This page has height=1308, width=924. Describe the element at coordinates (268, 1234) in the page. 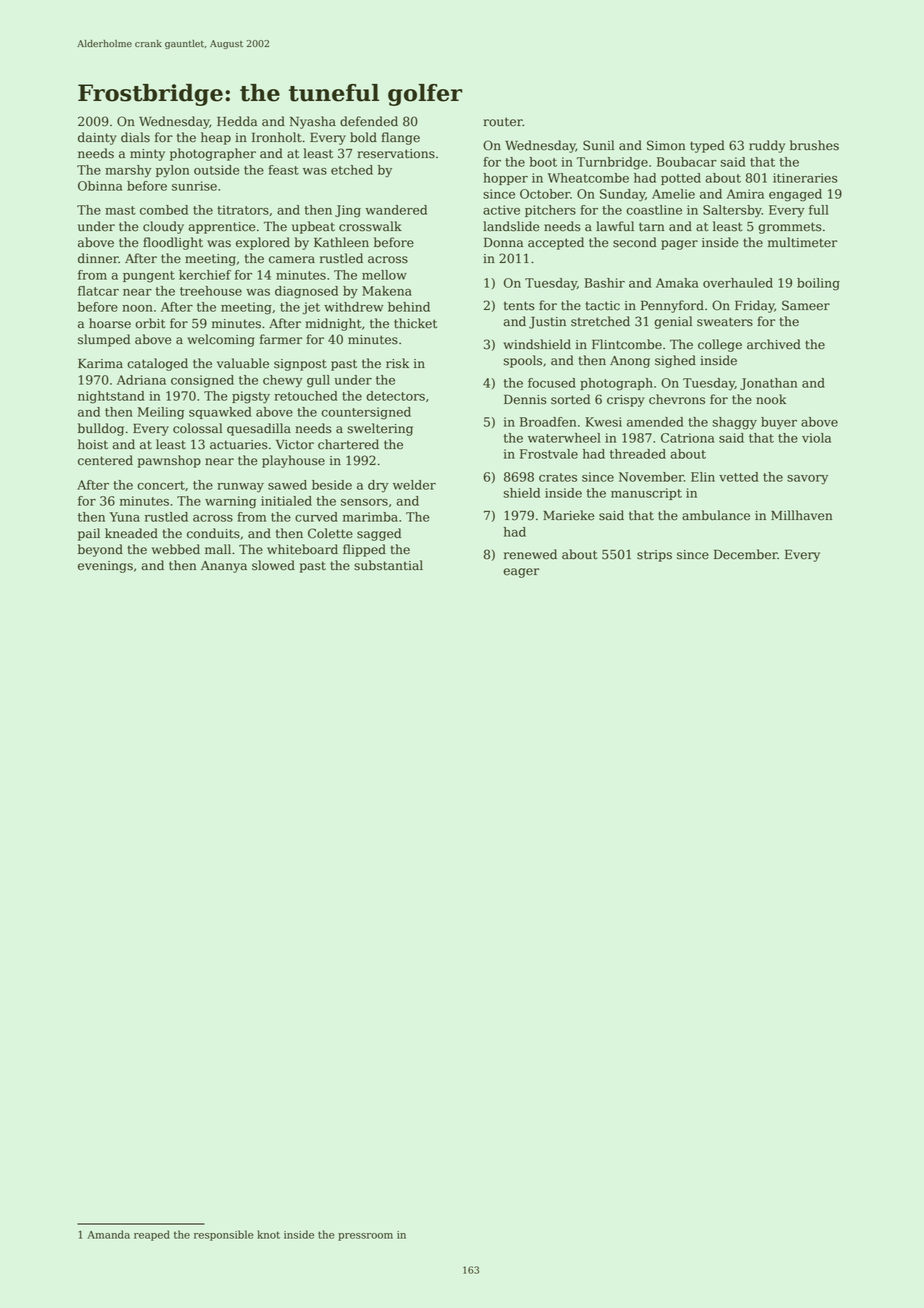

I see `knot` at that location.
